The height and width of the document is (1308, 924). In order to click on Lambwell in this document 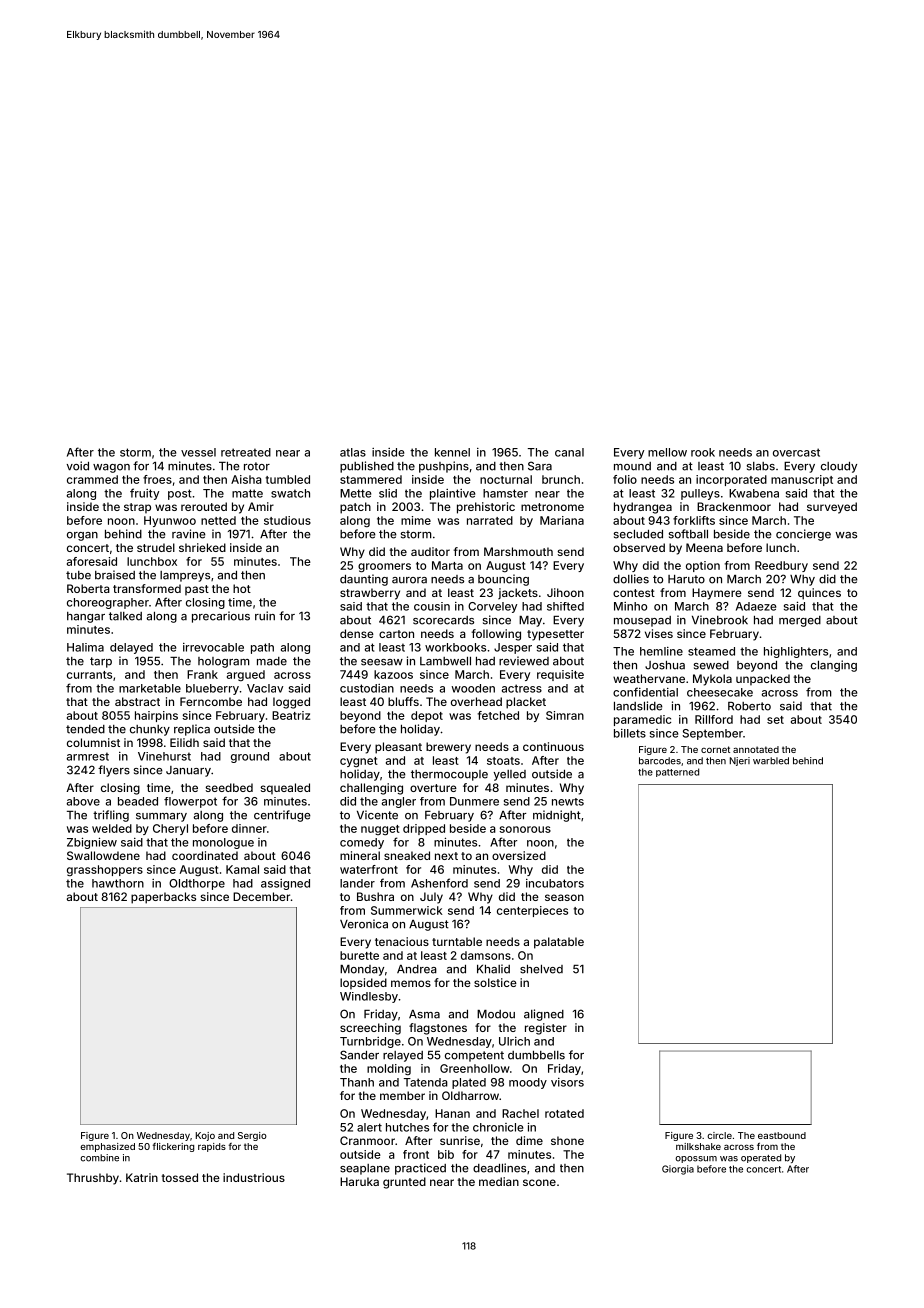, I will do `click(445, 661)`.
